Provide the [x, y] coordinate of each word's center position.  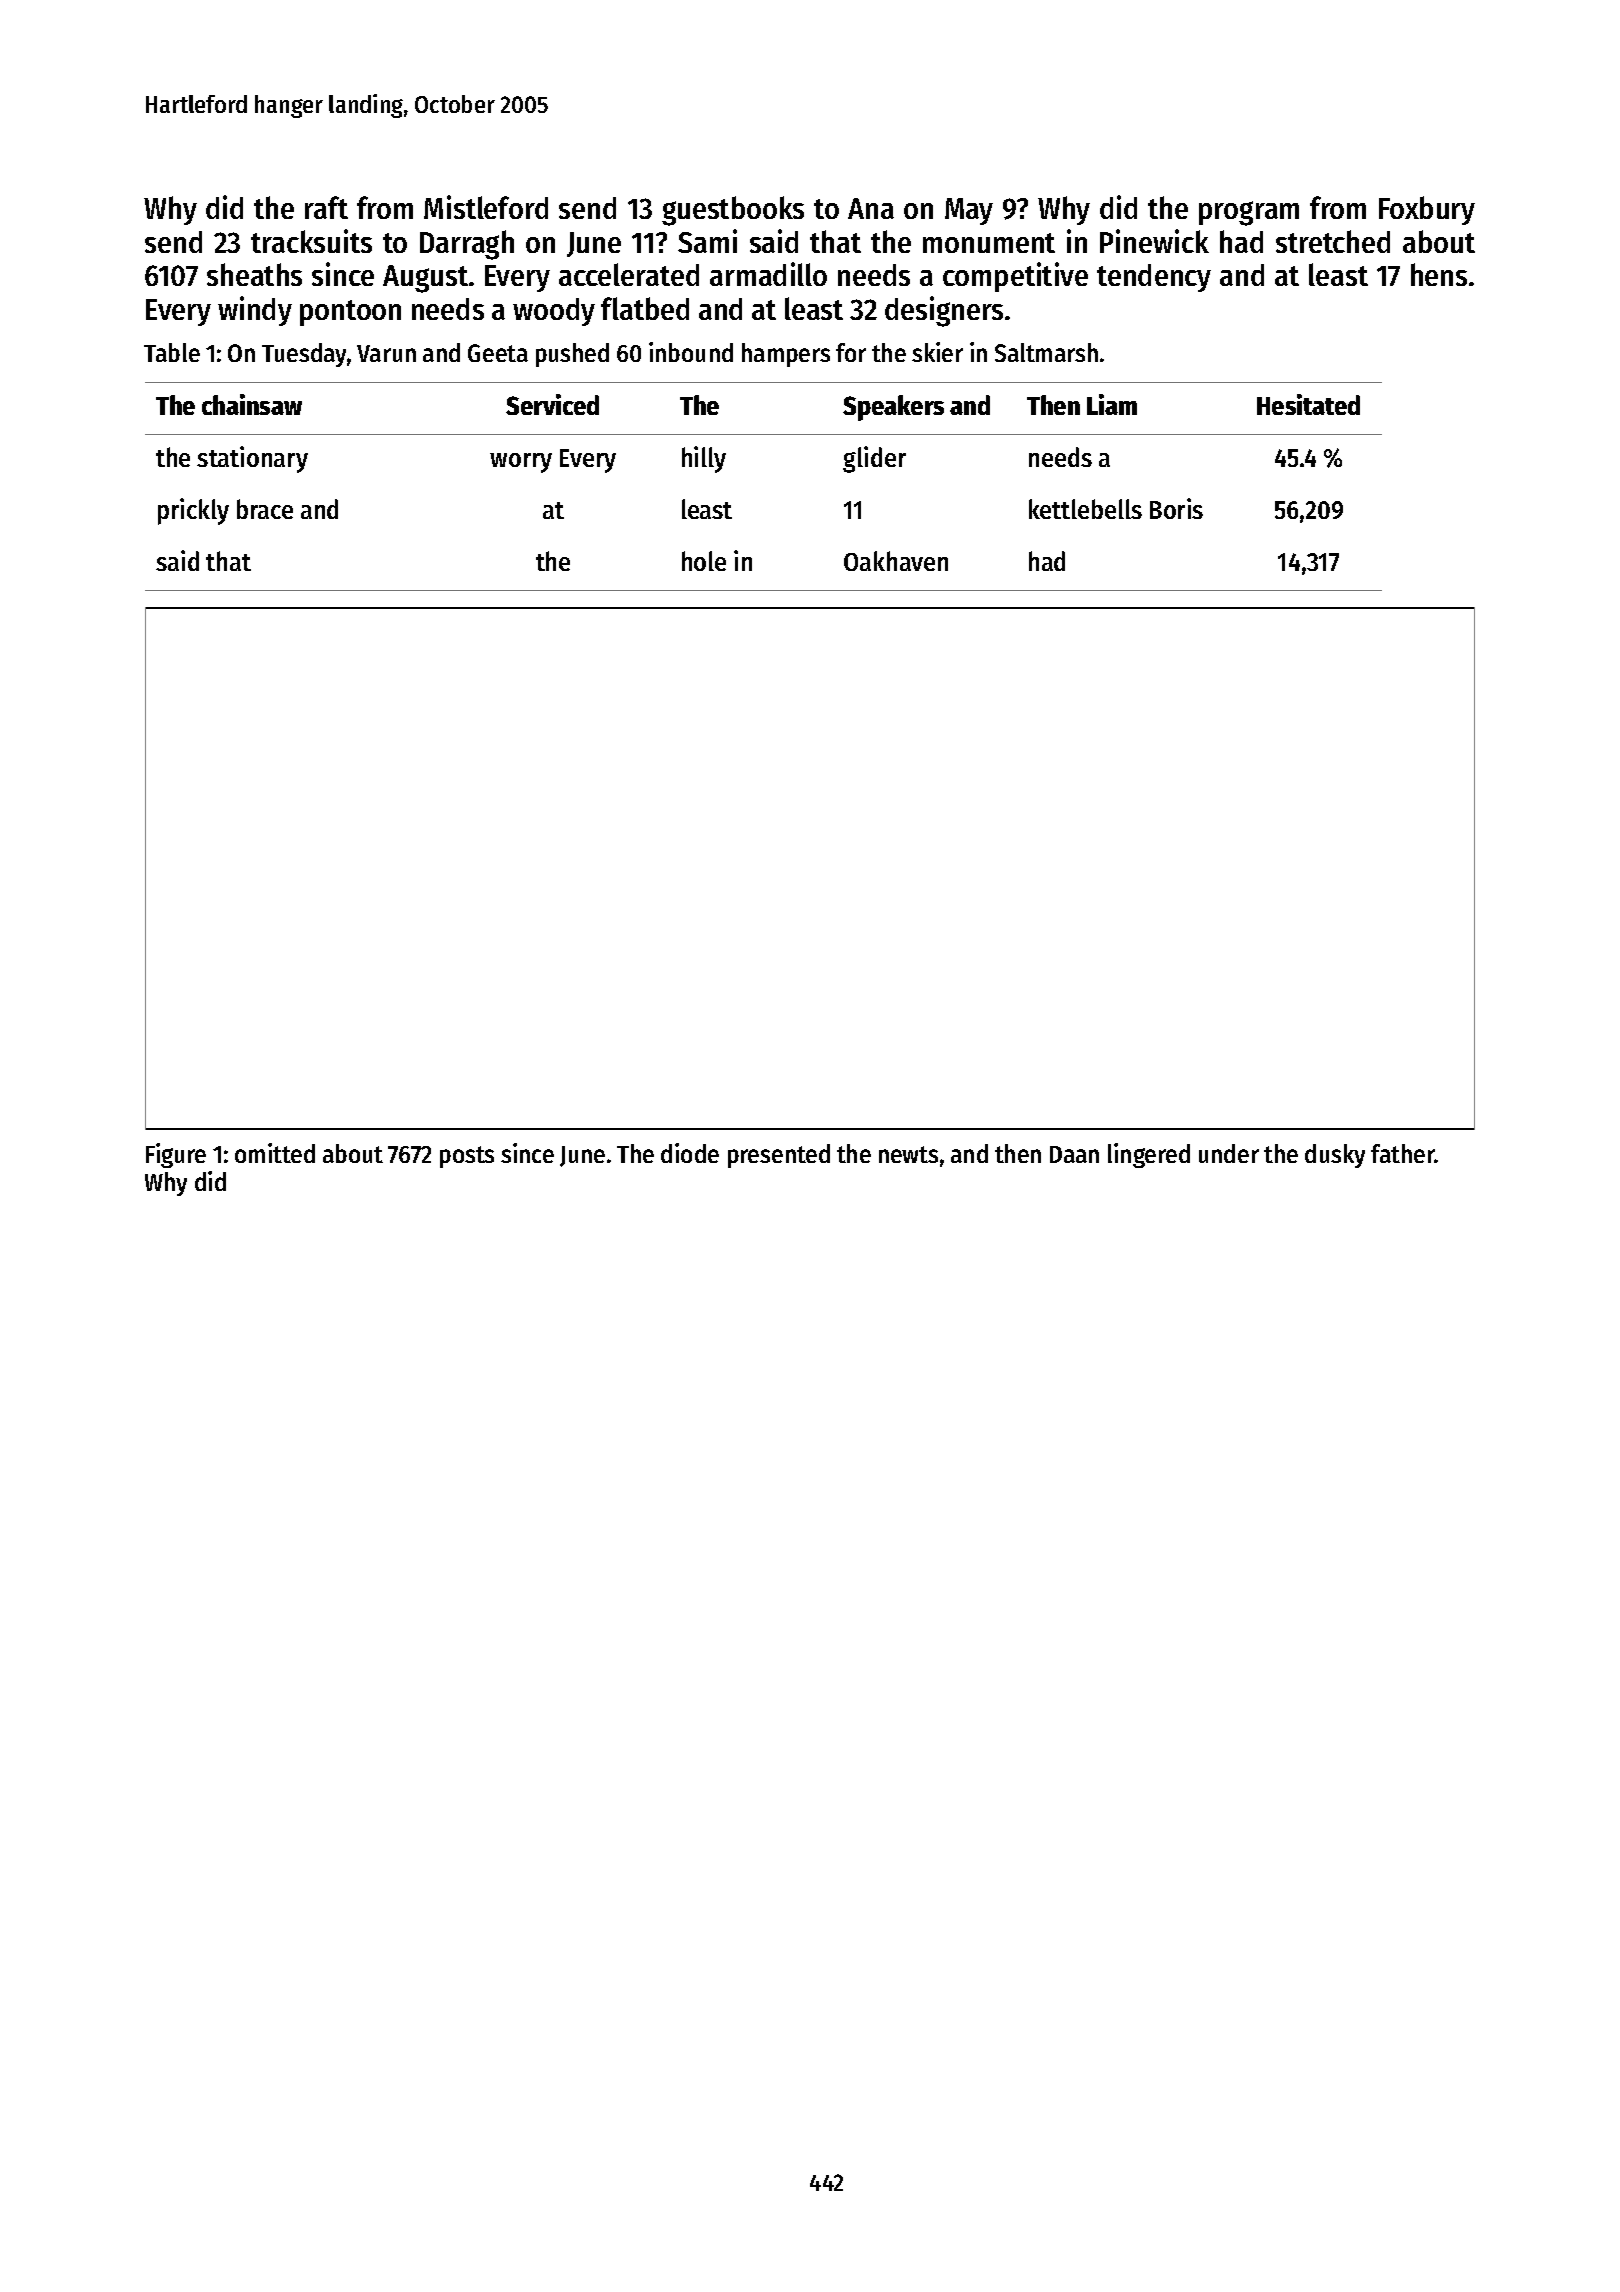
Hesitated [1308, 404]
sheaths [254, 274]
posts [467, 1157]
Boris [1176, 508]
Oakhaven [896, 561]
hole [704, 561]
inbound [691, 352]
